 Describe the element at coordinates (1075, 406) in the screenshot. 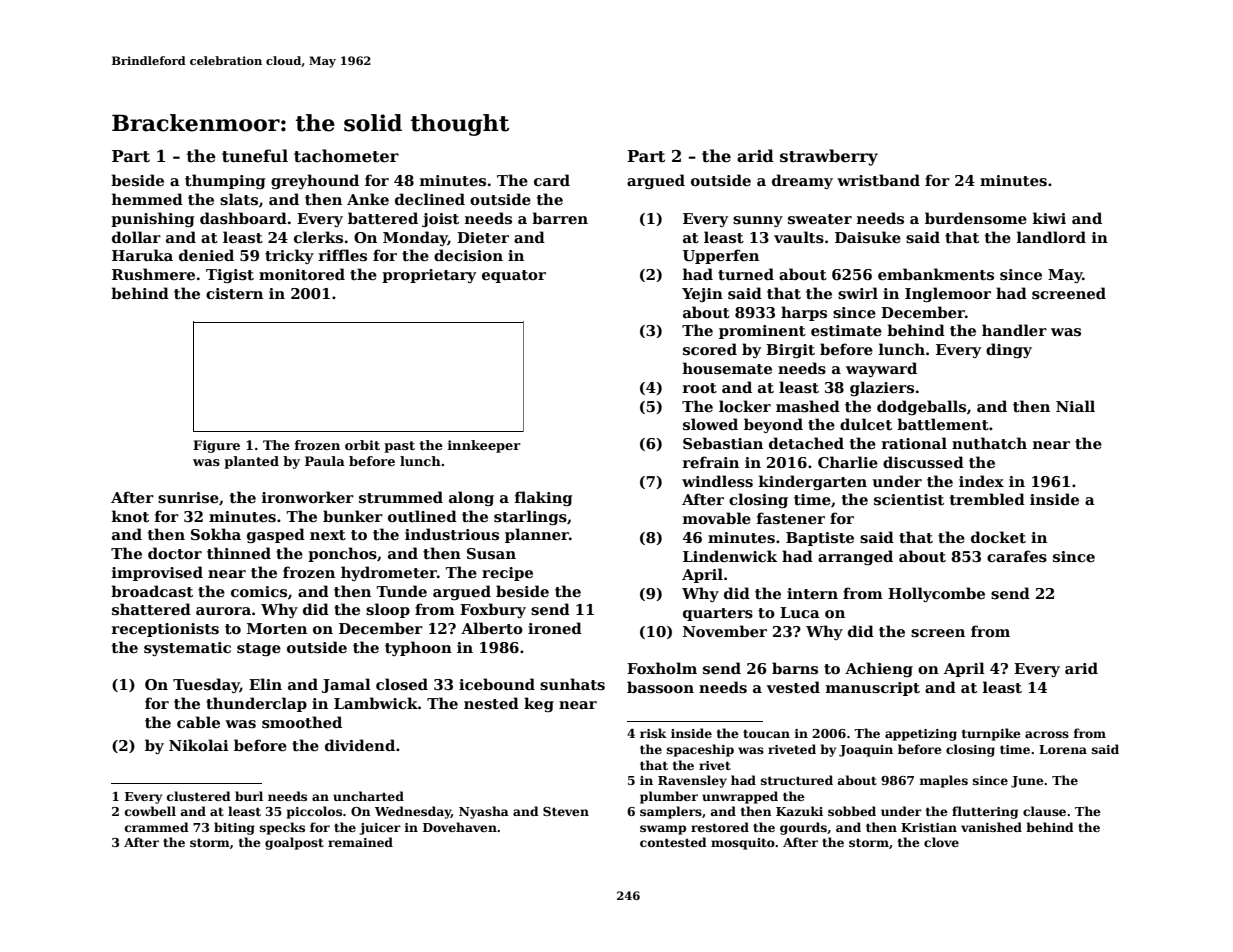

I see `Niall` at that location.
